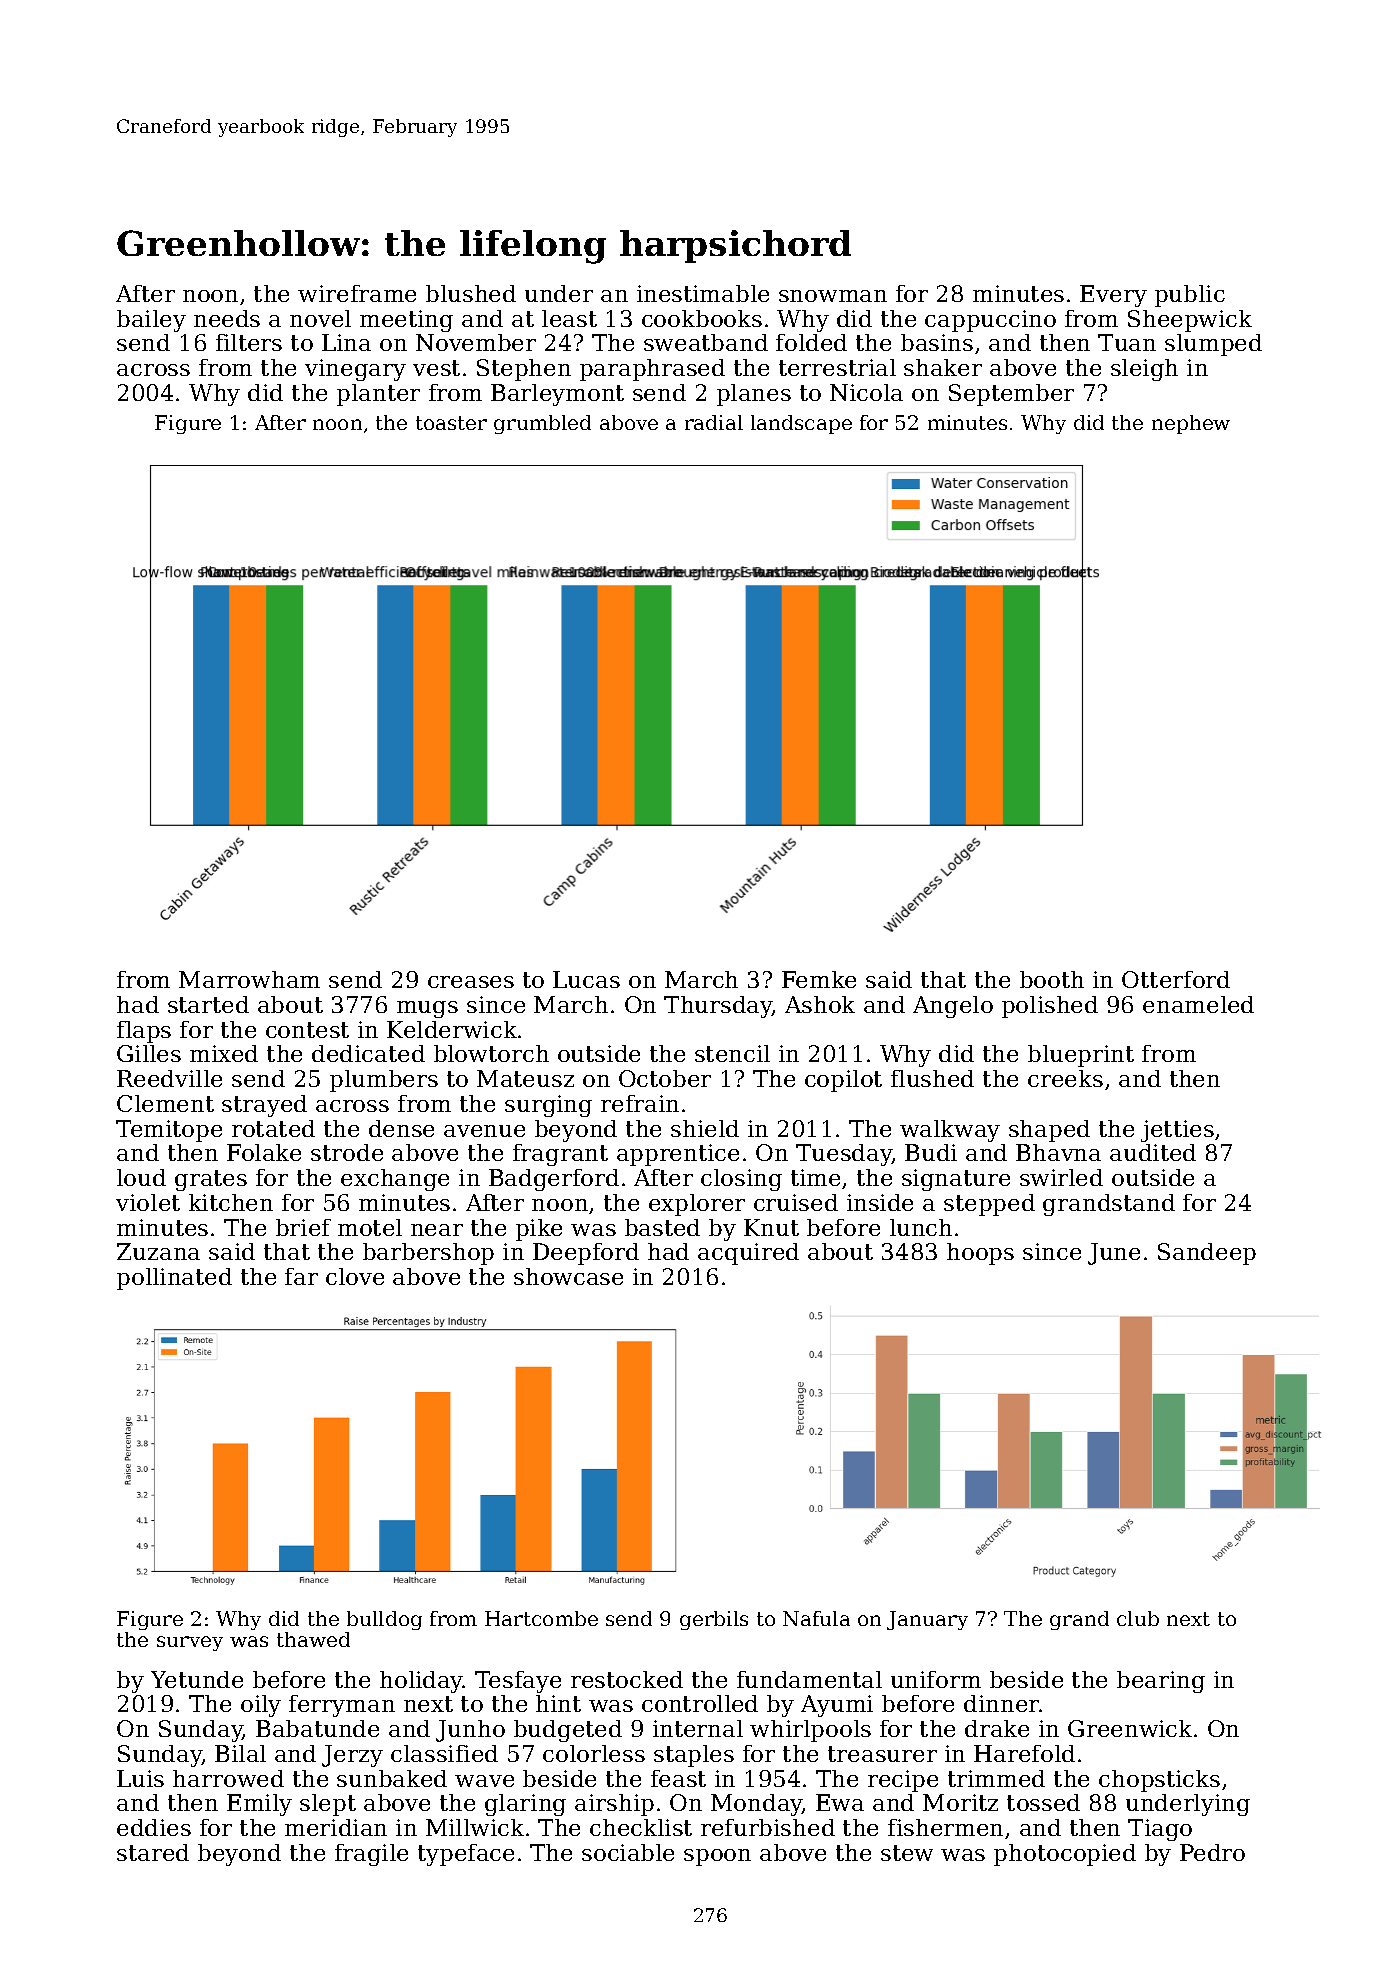  What do you see at coordinates (371, 1855) in the screenshot?
I see `fragile` at bounding box center [371, 1855].
